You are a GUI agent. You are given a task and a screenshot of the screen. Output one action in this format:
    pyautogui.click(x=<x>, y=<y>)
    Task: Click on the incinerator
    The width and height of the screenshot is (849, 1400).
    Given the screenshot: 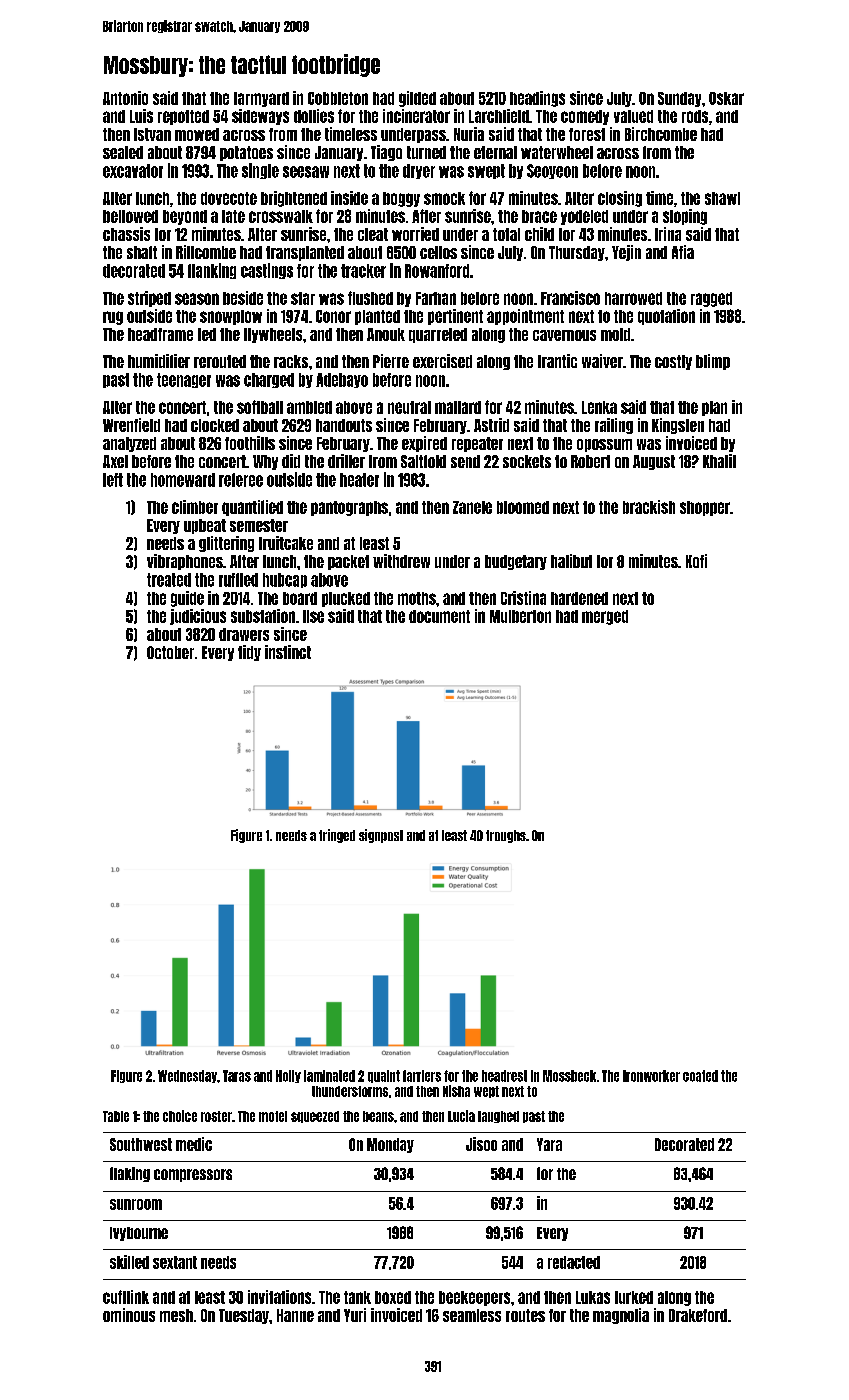 What is the action you would take?
    pyautogui.click(x=416, y=116)
